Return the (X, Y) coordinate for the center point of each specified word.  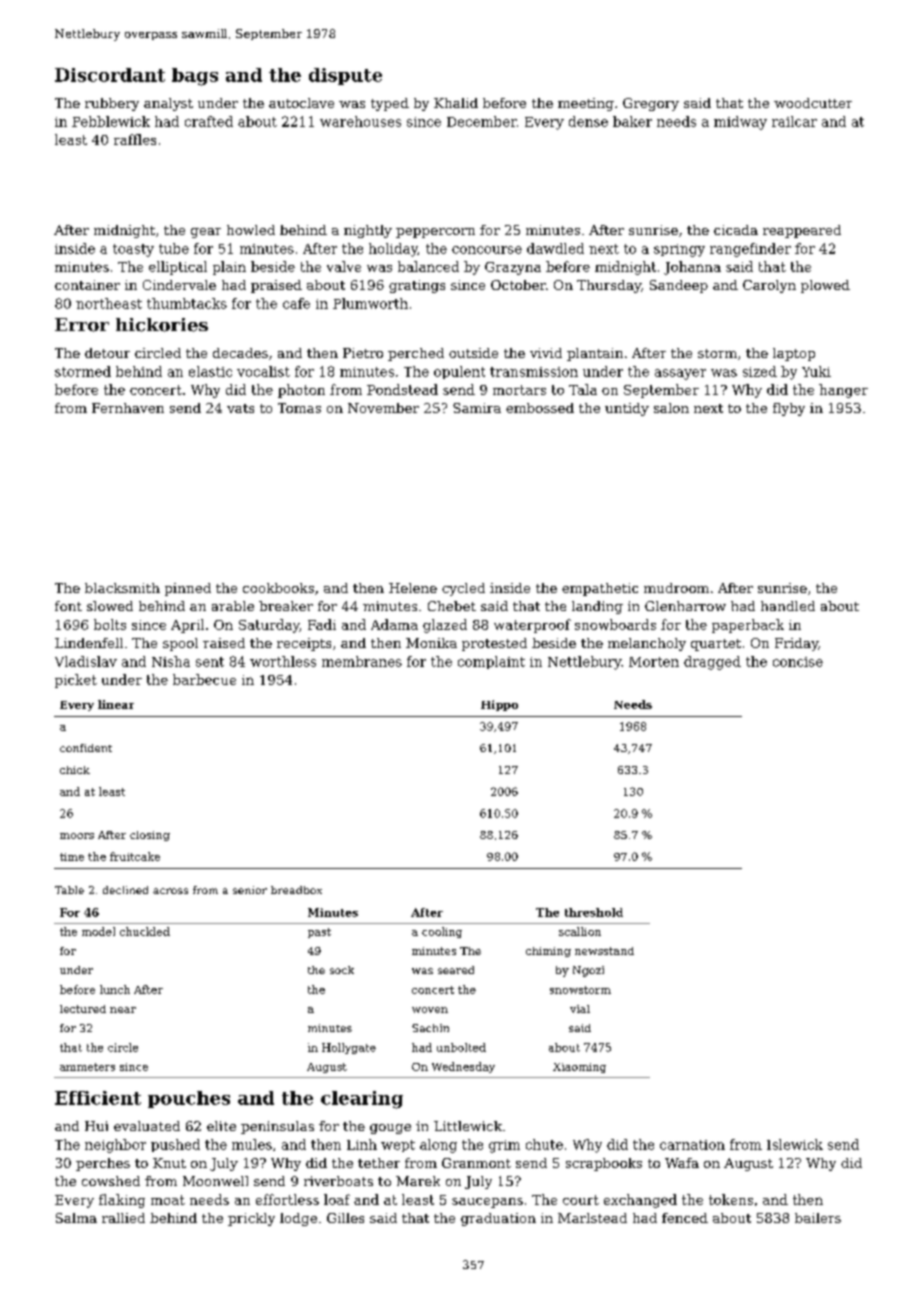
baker (632, 121)
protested (494, 644)
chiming (548, 952)
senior (250, 890)
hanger (843, 391)
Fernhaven (128, 408)
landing (597, 607)
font (68, 606)
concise (798, 662)
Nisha (171, 661)
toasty (133, 250)
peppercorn (435, 233)
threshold (594, 912)
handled (788, 606)
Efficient (98, 1098)
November (383, 408)
